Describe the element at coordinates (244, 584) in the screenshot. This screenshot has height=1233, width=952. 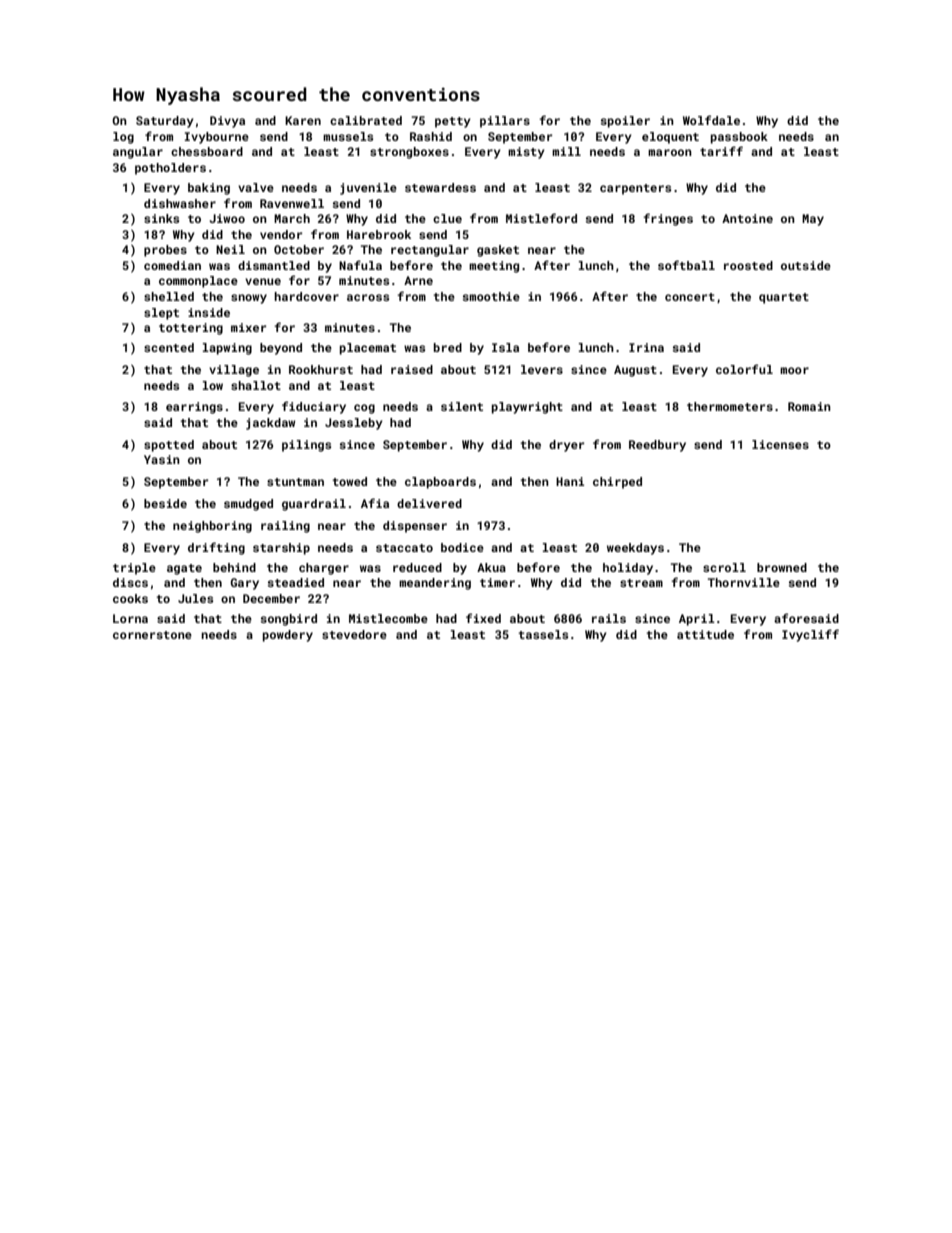
I see `Gary` at that location.
